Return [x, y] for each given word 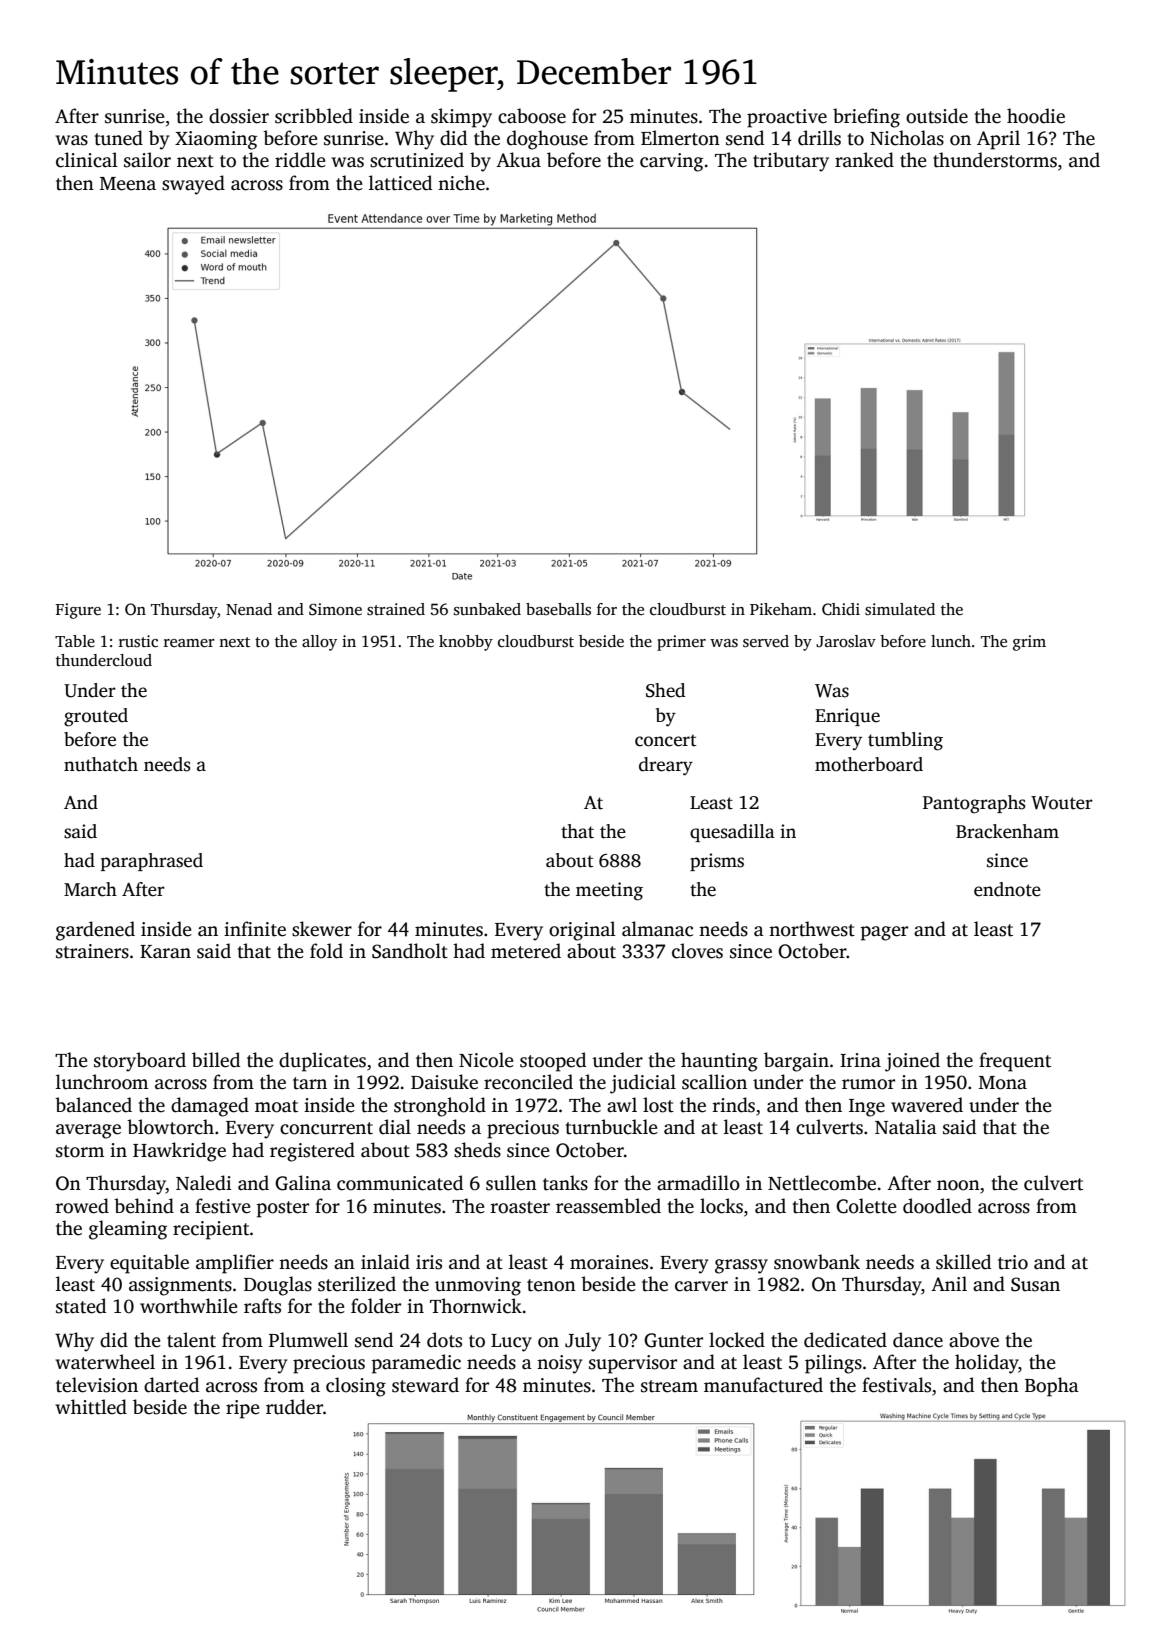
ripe [243, 1409]
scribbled [314, 116]
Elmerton [680, 138]
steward [425, 1385]
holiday [987, 1364]
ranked [864, 160]
